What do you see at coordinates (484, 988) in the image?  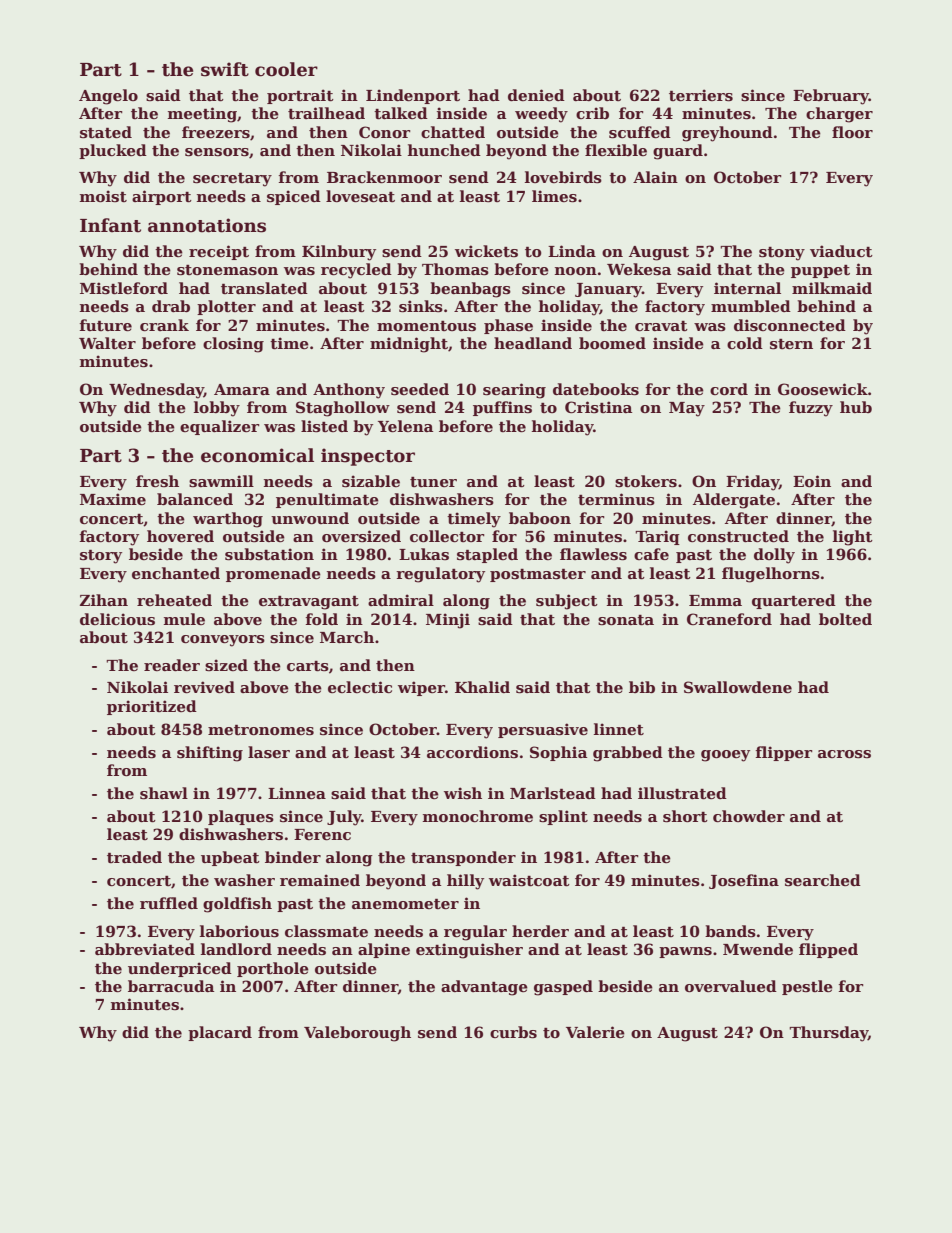 I see `advantage` at bounding box center [484, 988].
